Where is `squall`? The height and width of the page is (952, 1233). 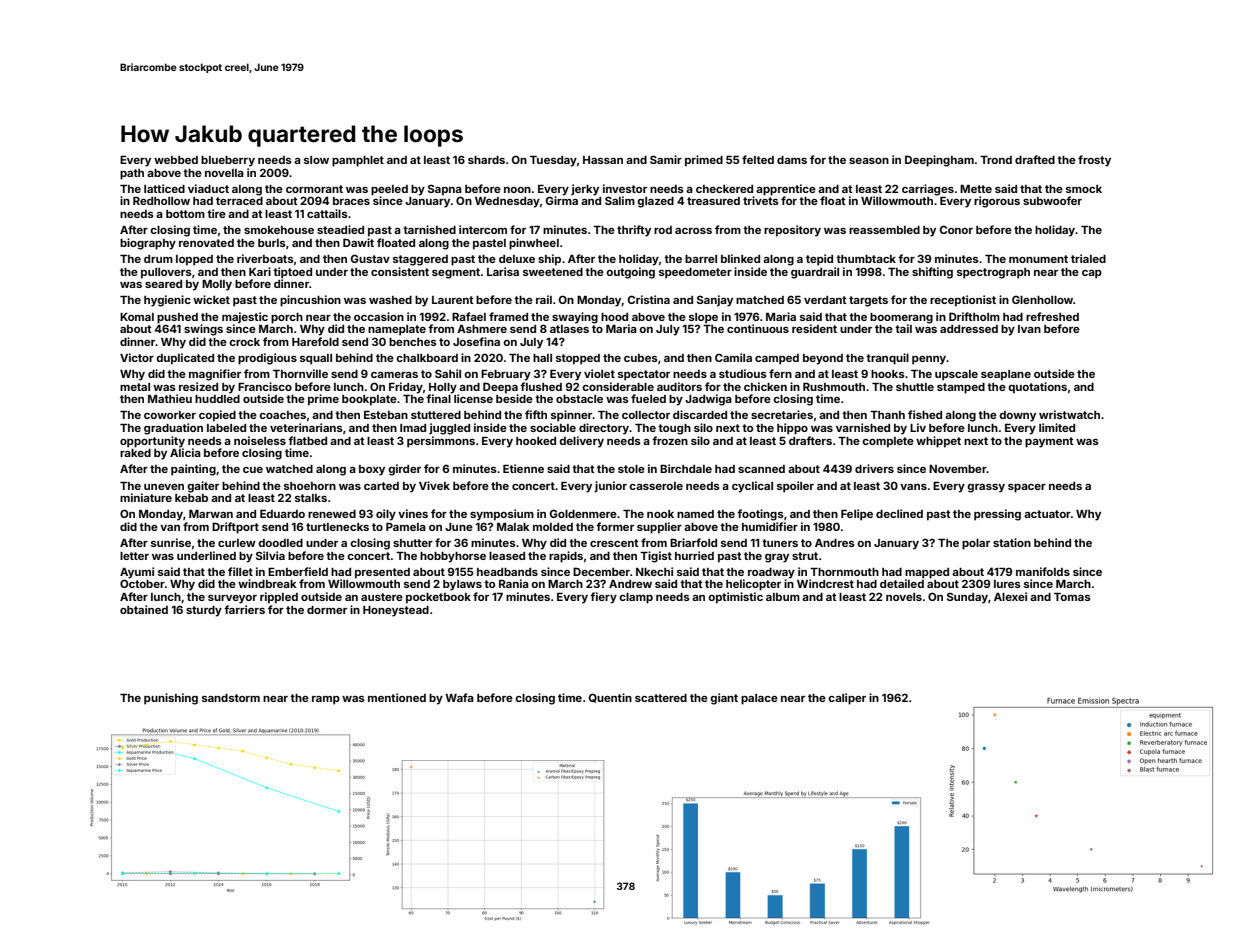
squall is located at coordinates (316, 359).
